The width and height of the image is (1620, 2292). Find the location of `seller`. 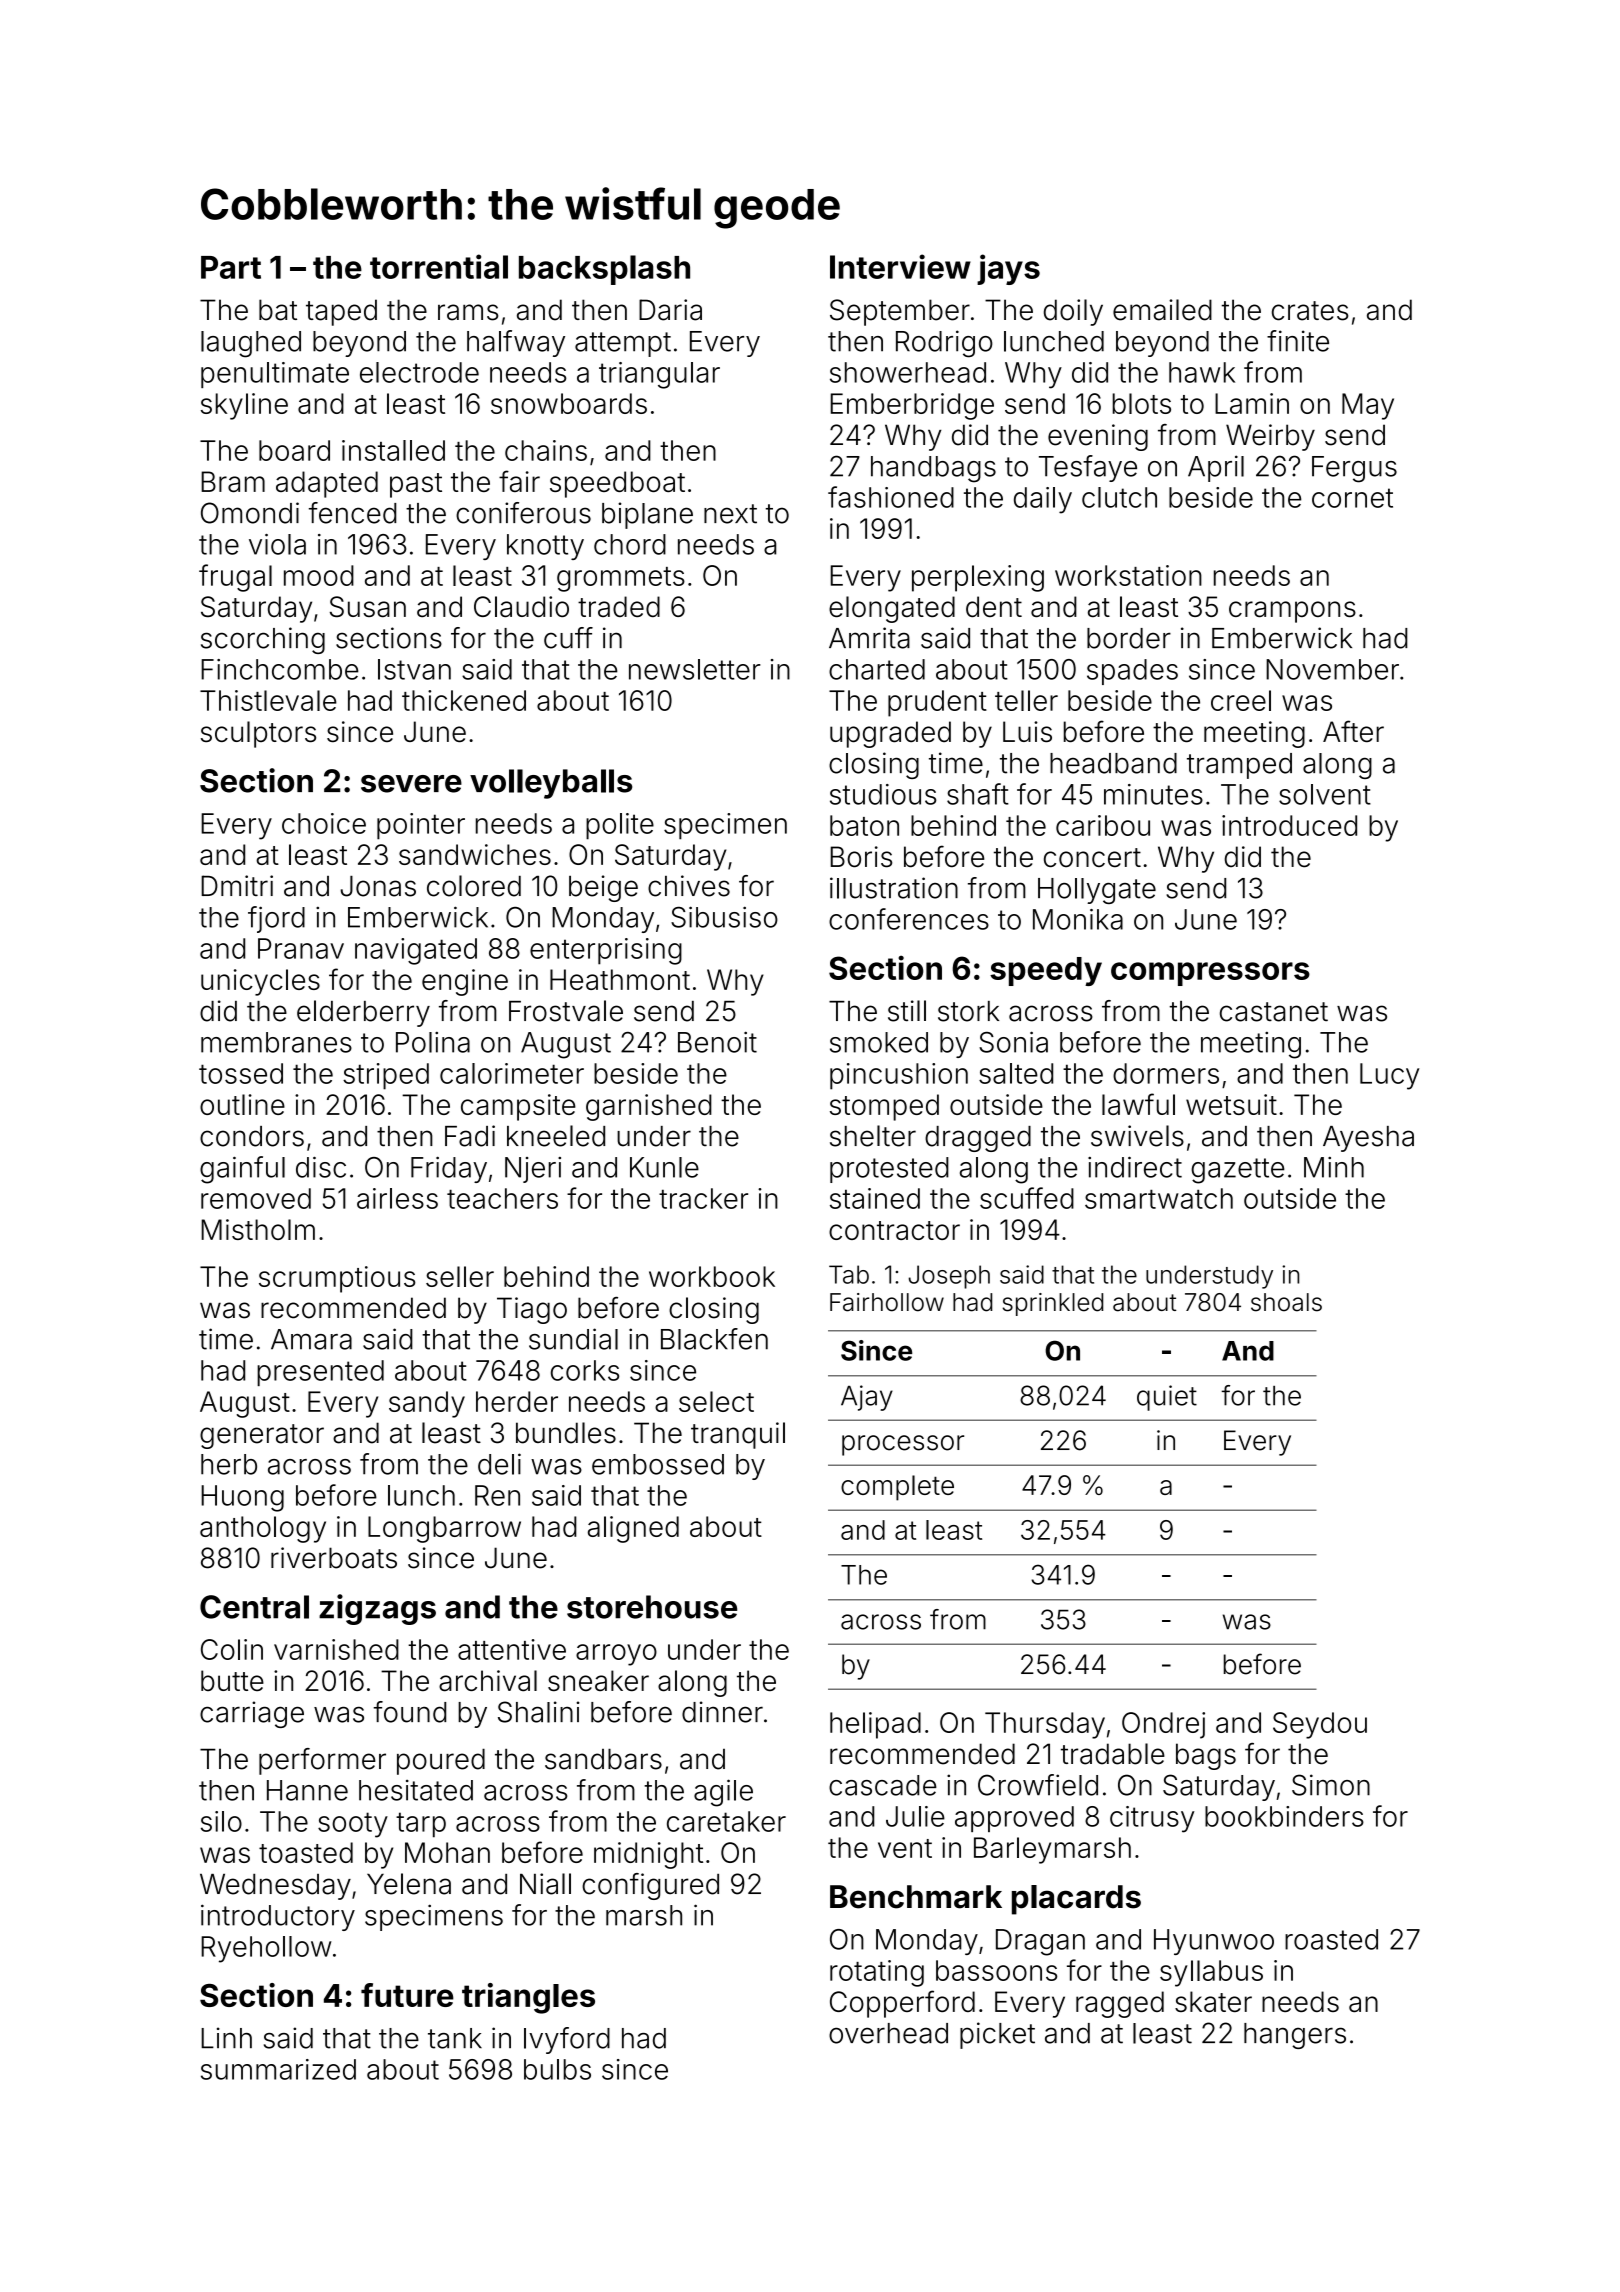

seller is located at coordinates (460, 1276).
